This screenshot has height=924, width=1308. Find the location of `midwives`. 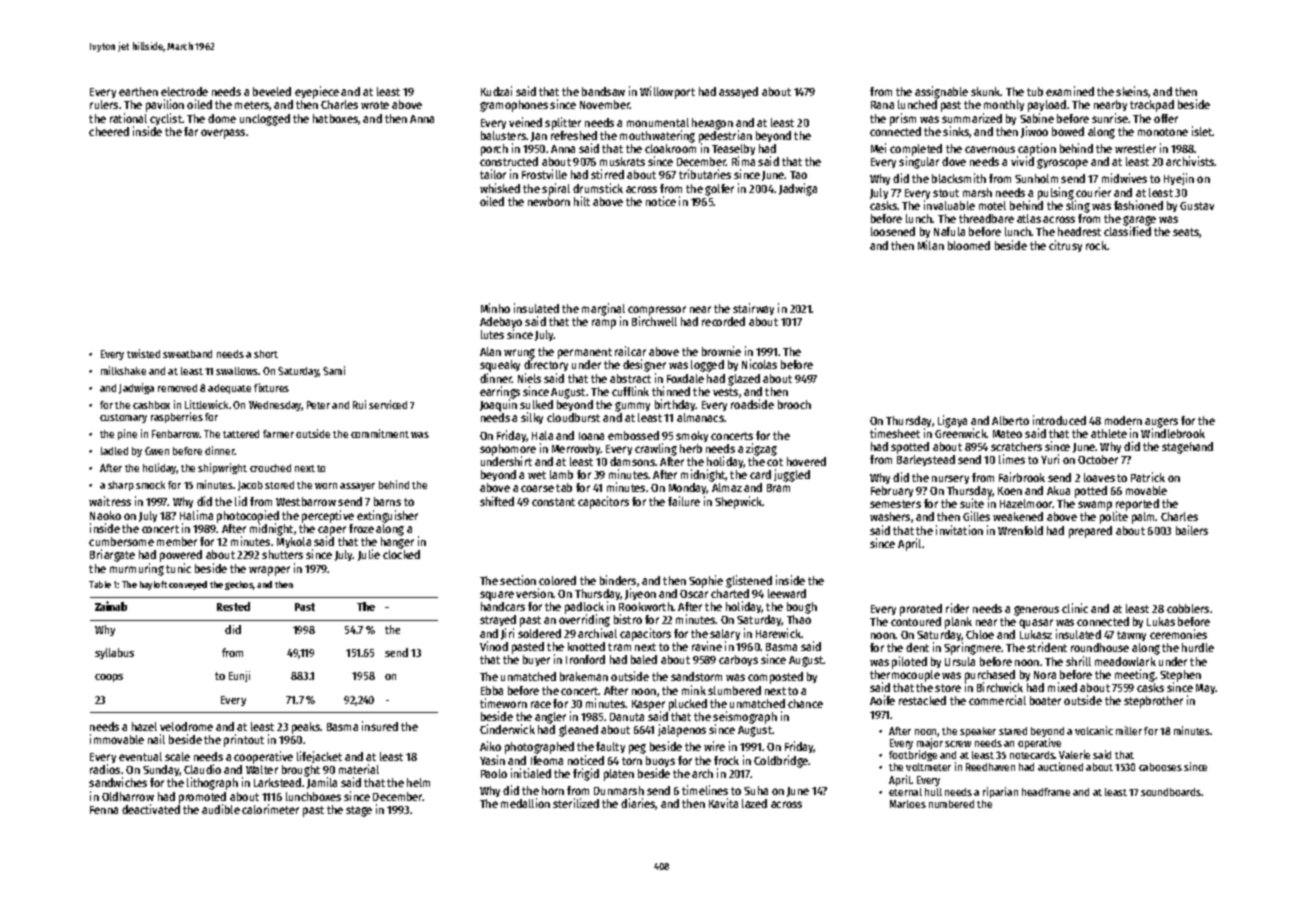

midwives is located at coordinates (1124, 178).
